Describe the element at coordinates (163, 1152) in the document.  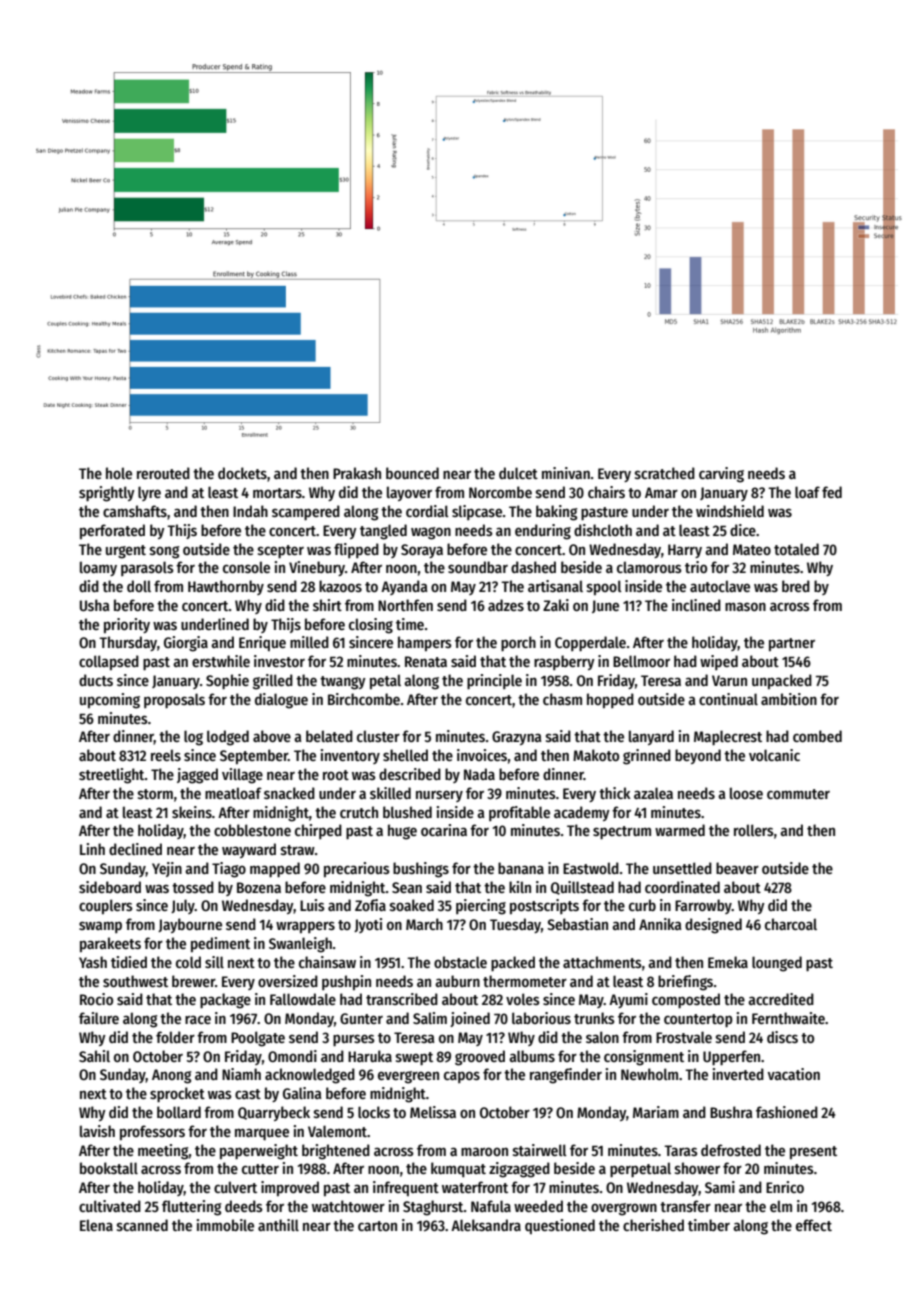
I see `meeting` at that location.
